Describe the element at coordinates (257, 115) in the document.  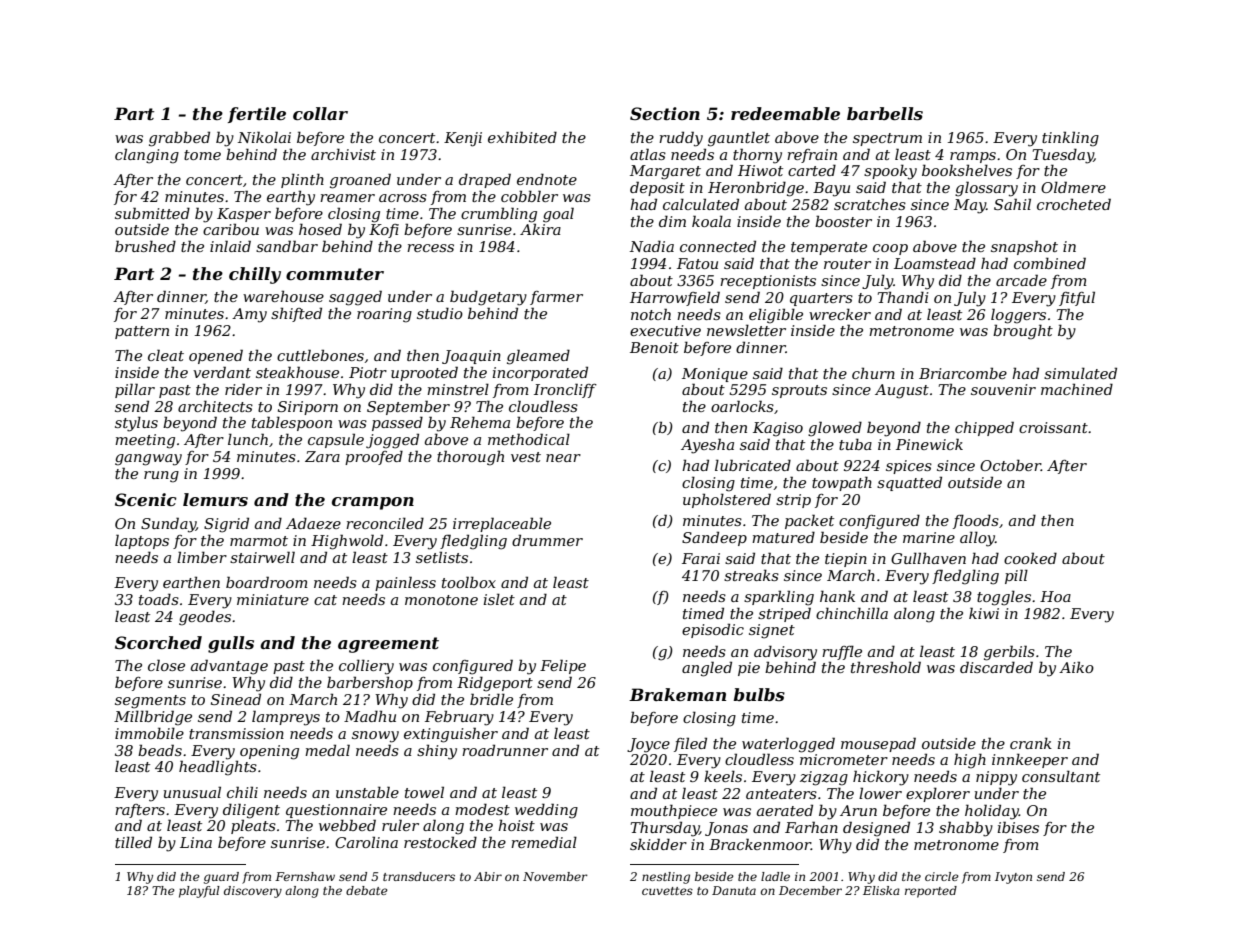
I see `fertile` at that location.
